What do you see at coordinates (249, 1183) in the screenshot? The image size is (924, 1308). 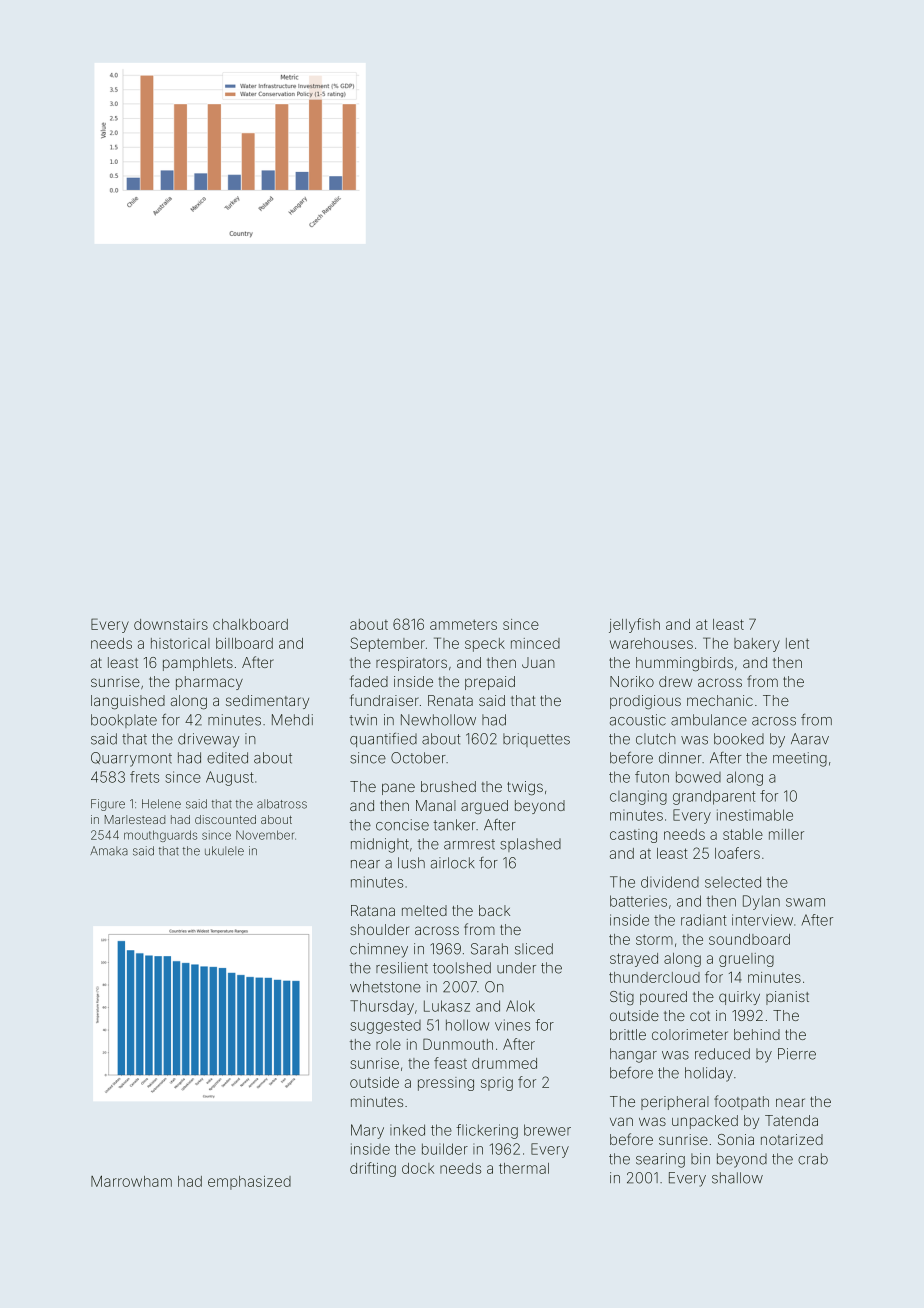 I see `emphasized` at bounding box center [249, 1183].
